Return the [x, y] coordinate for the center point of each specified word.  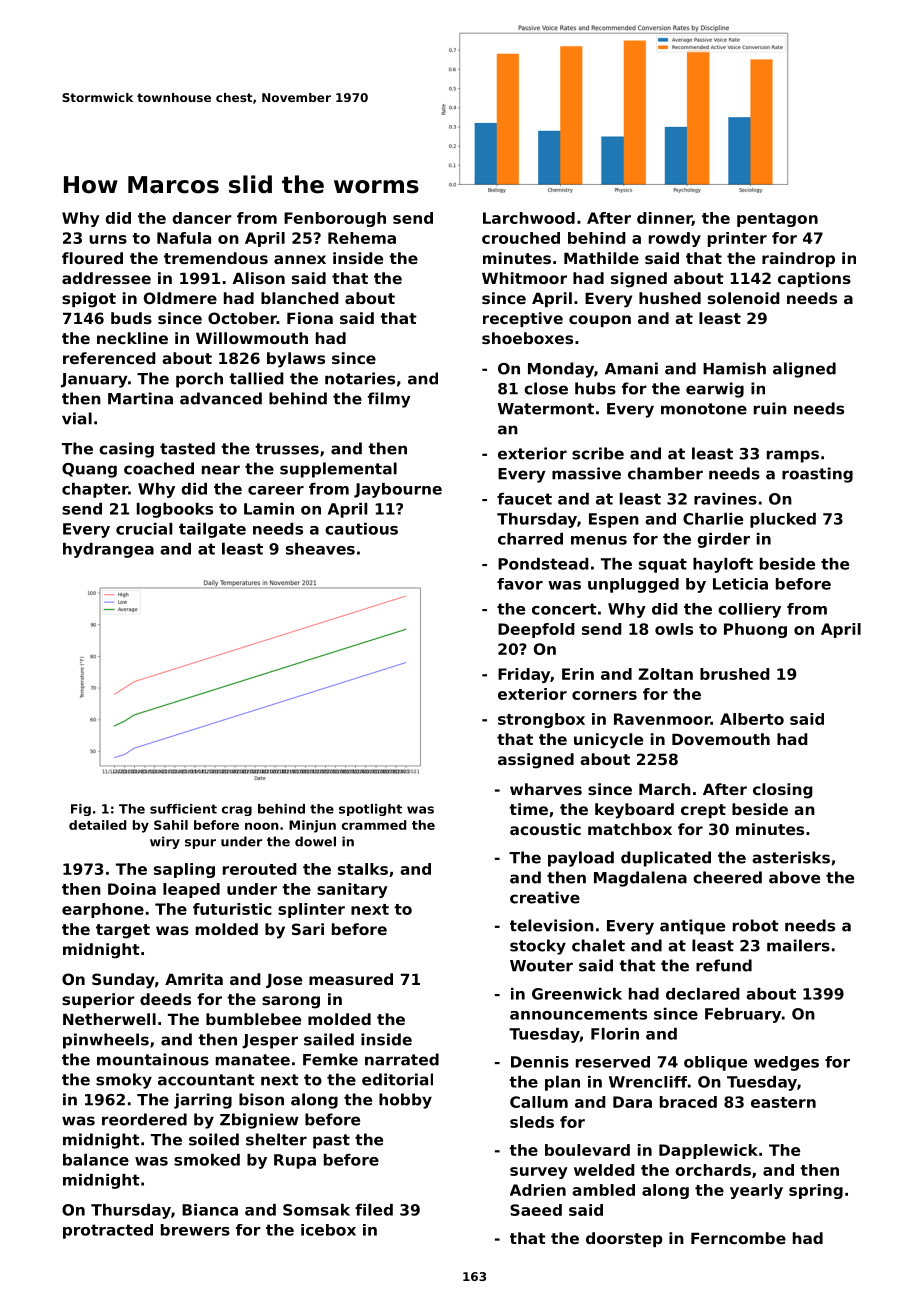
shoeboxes [527, 338]
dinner [664, 219]
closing [783, 791]
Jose [284, 980]
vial [77, 418]
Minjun [312, 826]
